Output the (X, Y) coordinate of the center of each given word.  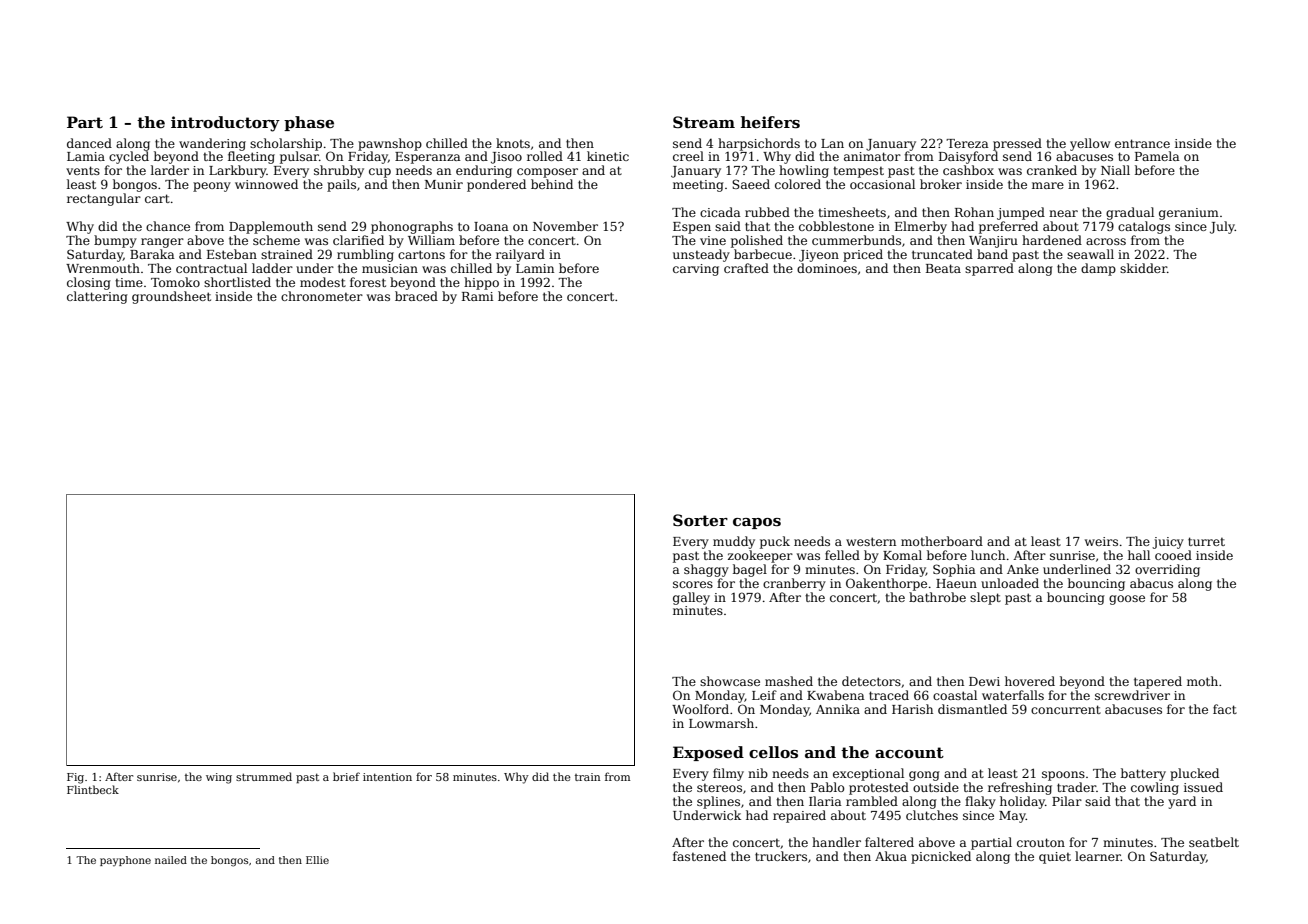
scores (693, 584)
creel (688, 156)
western (871, 541)
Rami (477, 296)
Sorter (700, 520)
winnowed (266, 184)
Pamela (1157, 156)
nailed (171, 860)
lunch (988, 555)
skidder (1143, 268)
